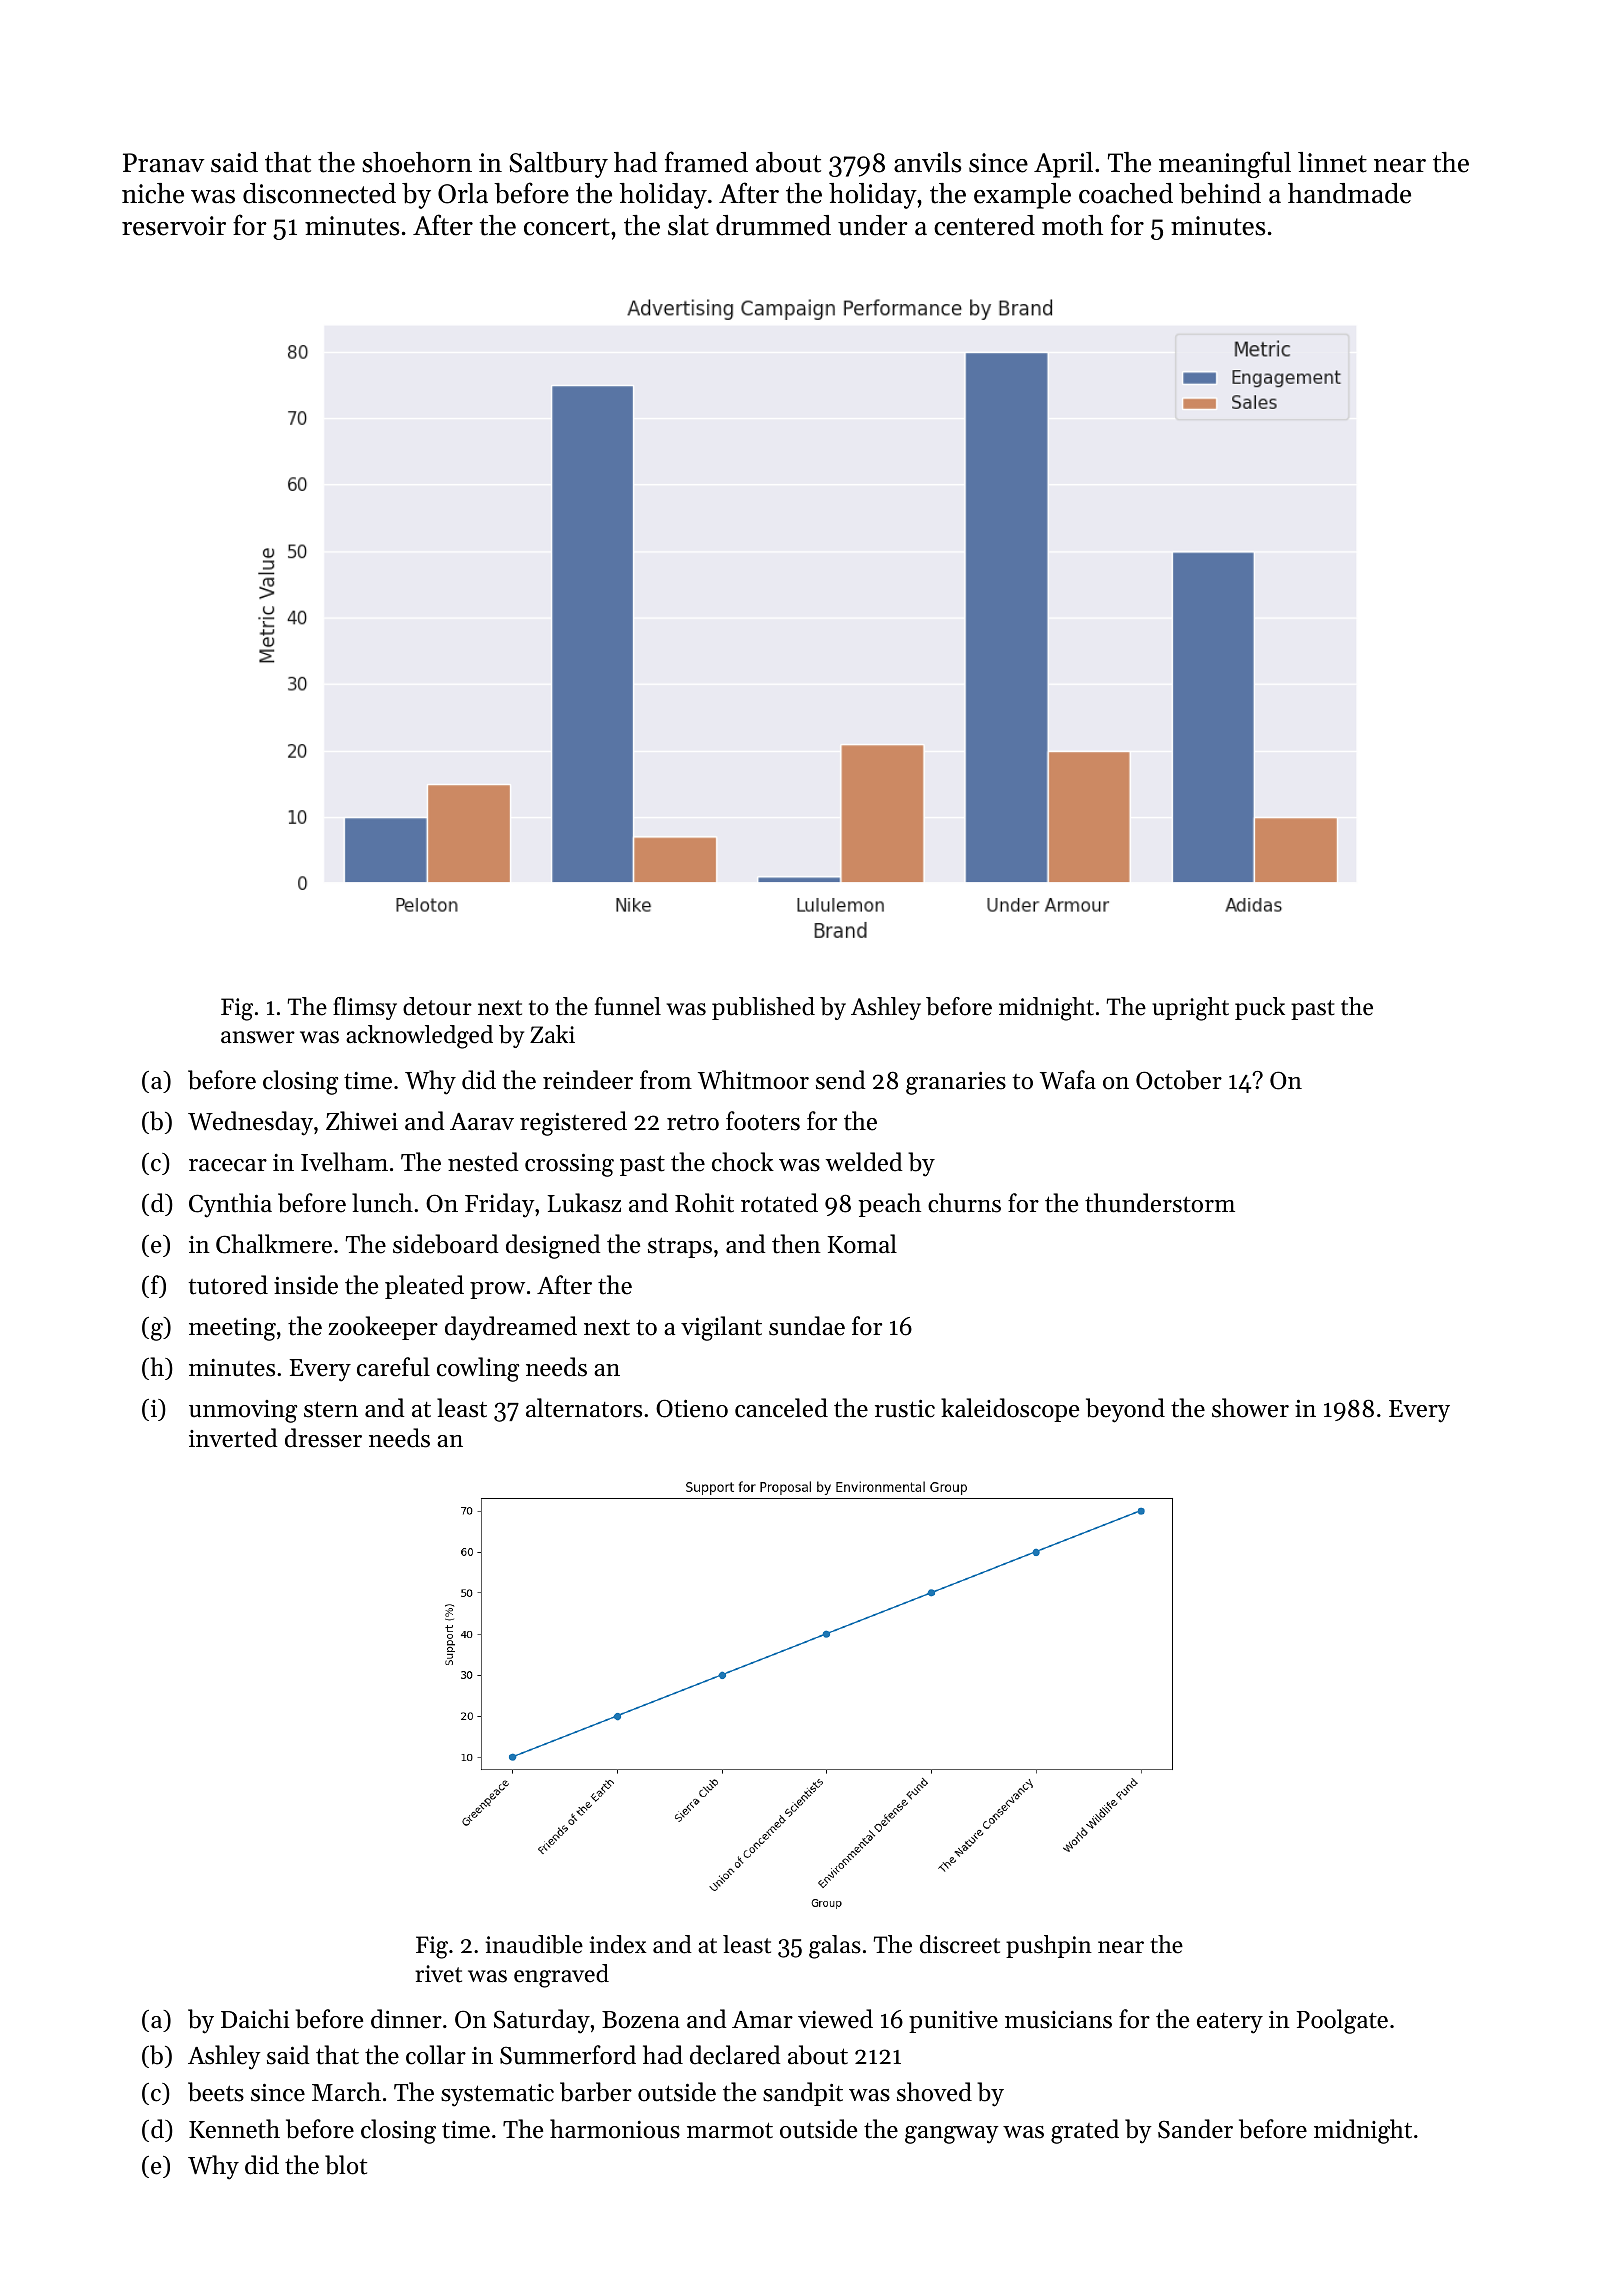  What do you see at coordinates (1010, 1410) in the screenshot?
I see `kaleidoscope` at bounding box center [1010, 1410].
